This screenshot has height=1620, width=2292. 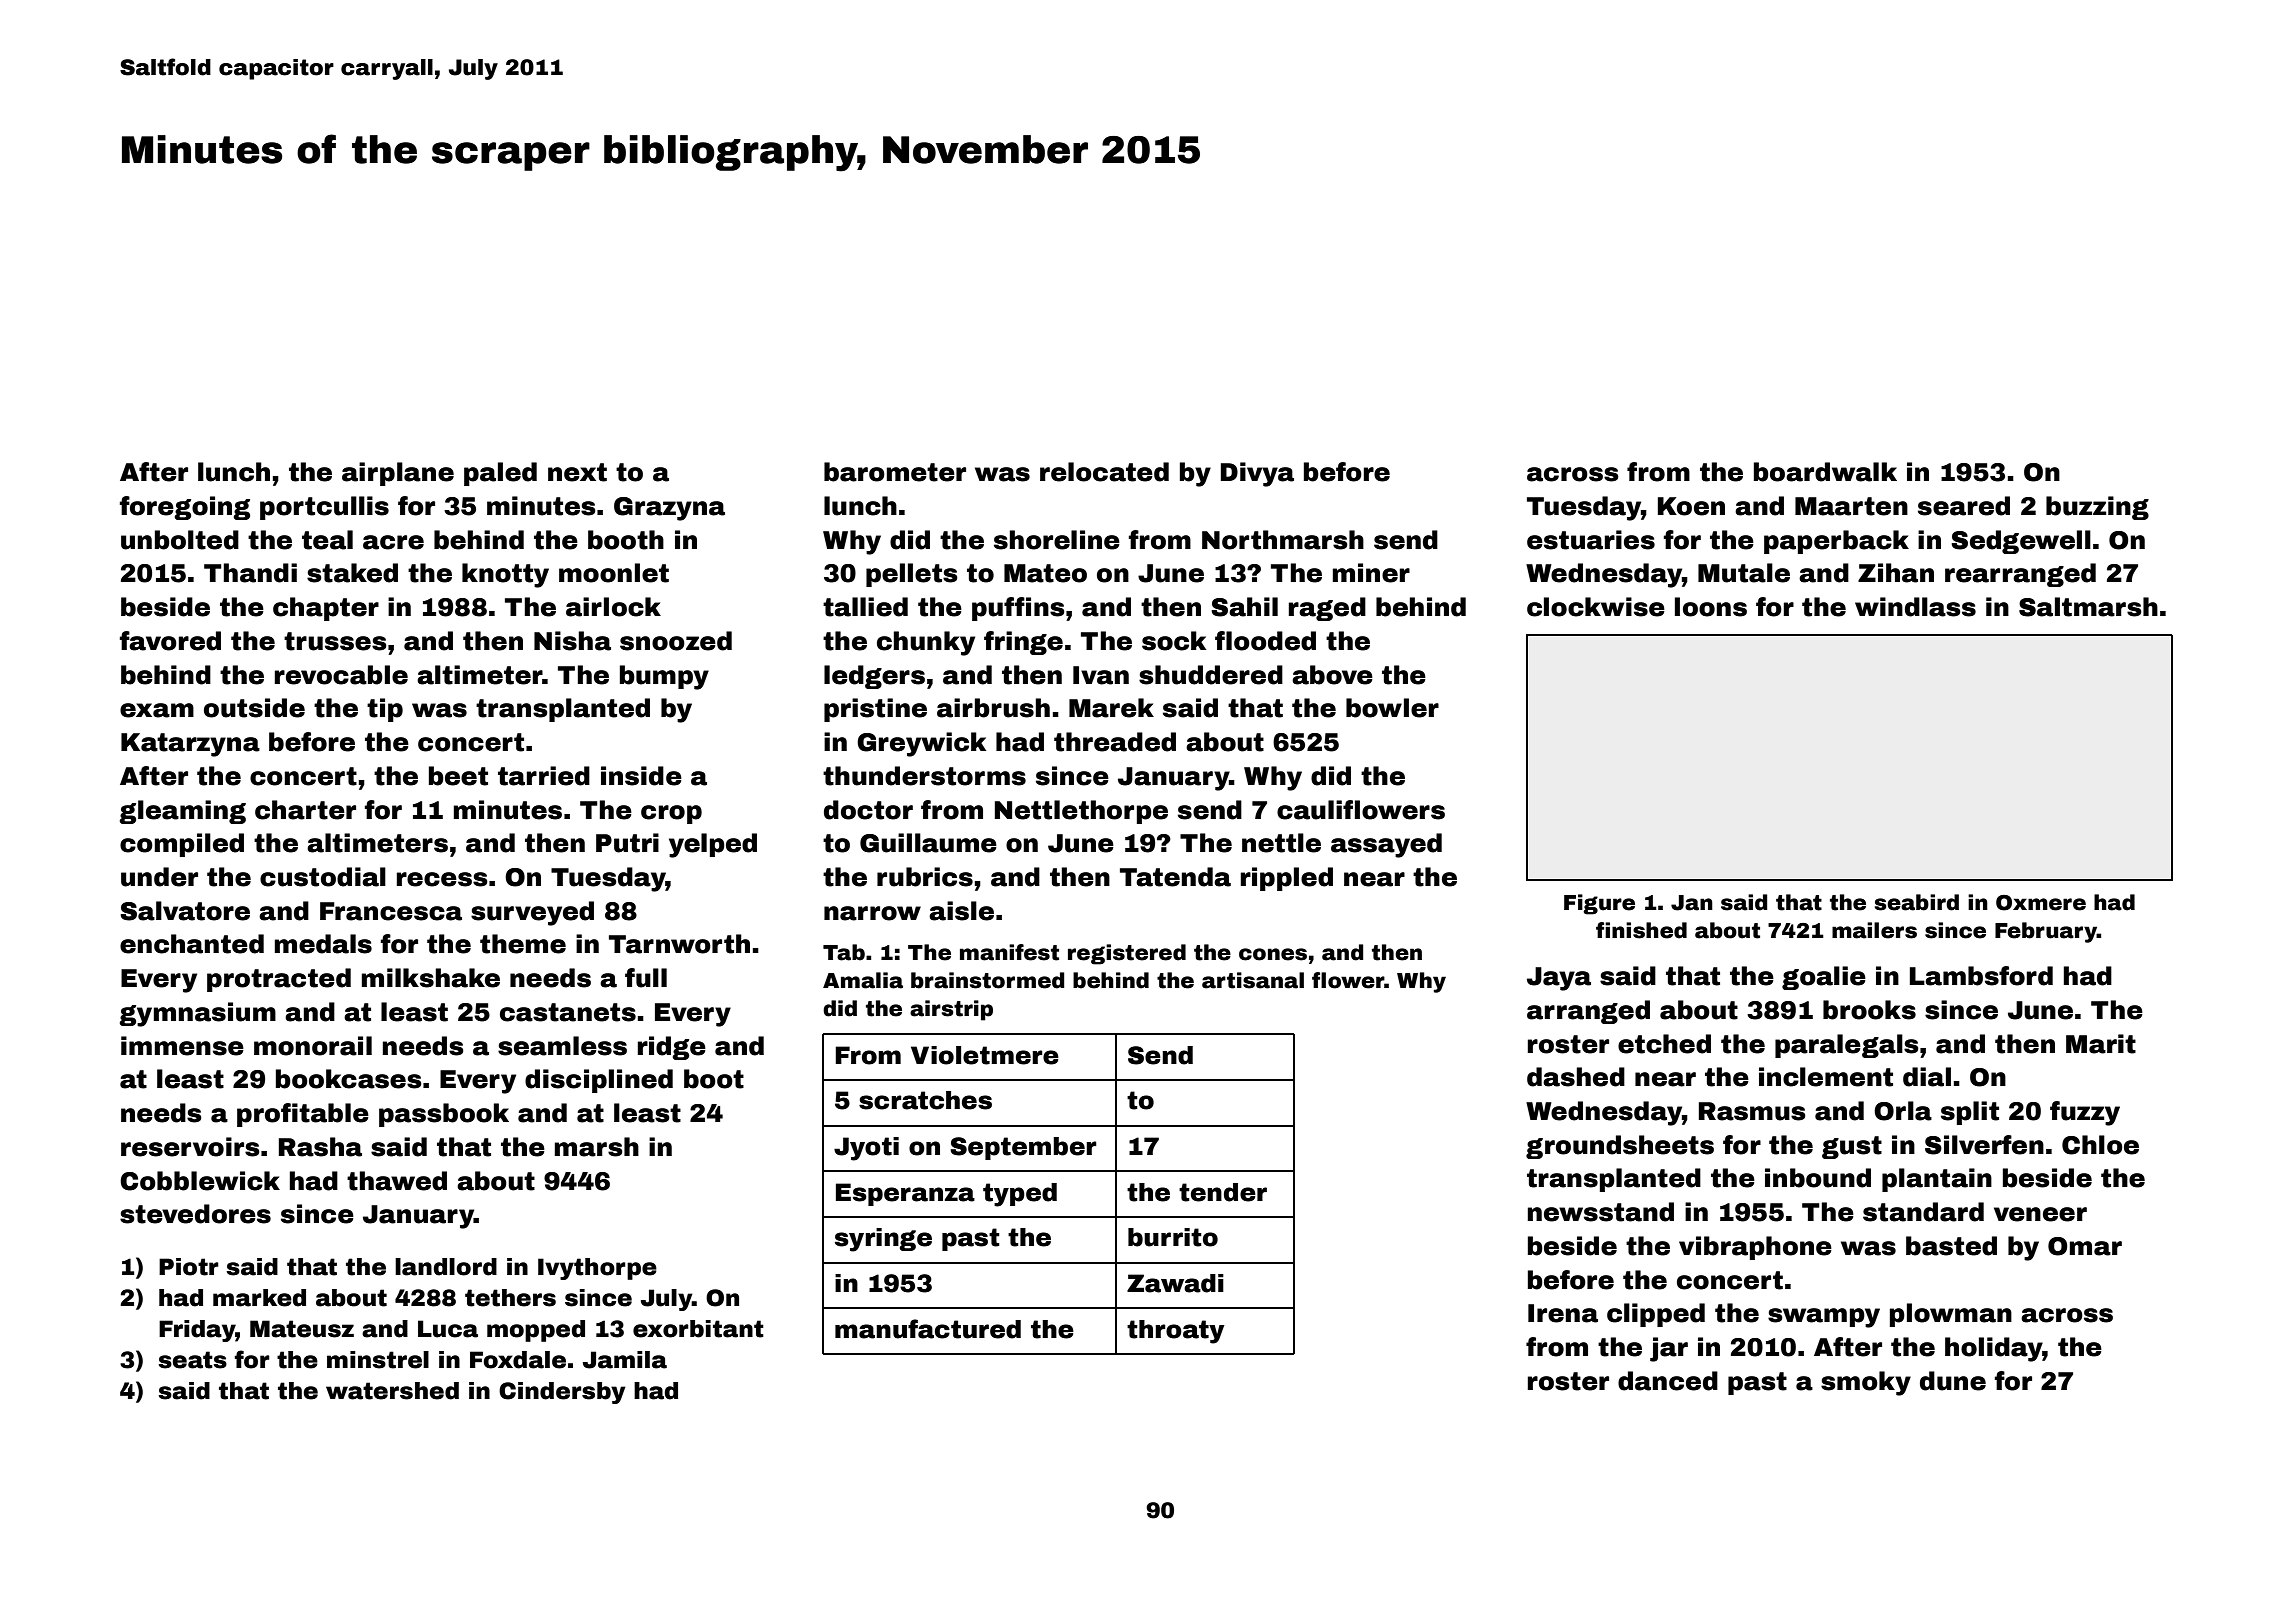 What do you see at coordinates (1020, 1195) in the screenshot?
I see `typed` at bounding box center [1020, 1195].
